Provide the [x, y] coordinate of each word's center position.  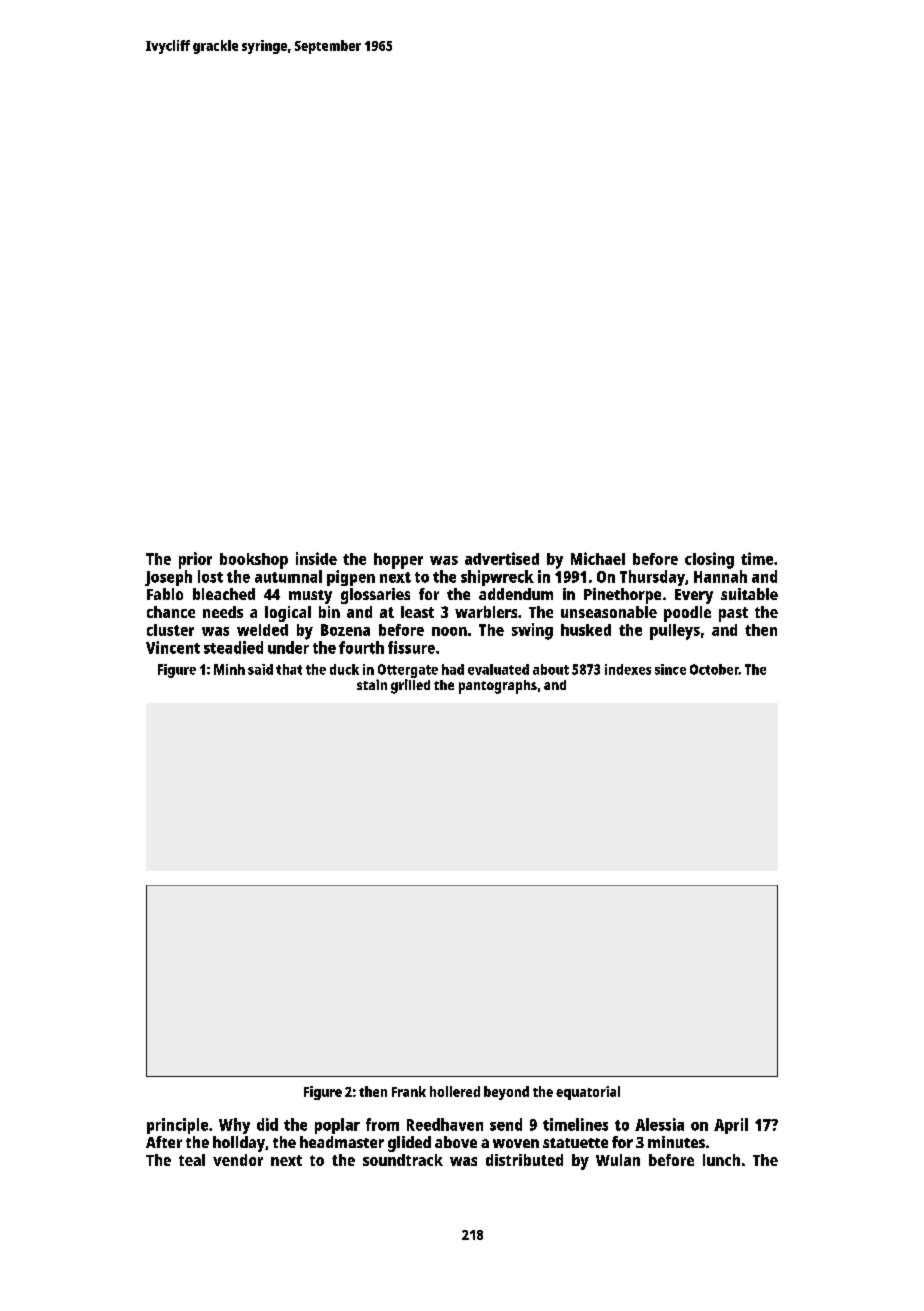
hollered [455, 1091]
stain [372, 684]
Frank [409, 1091]
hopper [398, 561]
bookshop [254, 561]
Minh [229, 669]
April [731, 1126]
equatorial [588, 1093]
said [260, 669]
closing [709, 560]
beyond [506, 1093]
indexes [628, 669]
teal [192, 1160]
